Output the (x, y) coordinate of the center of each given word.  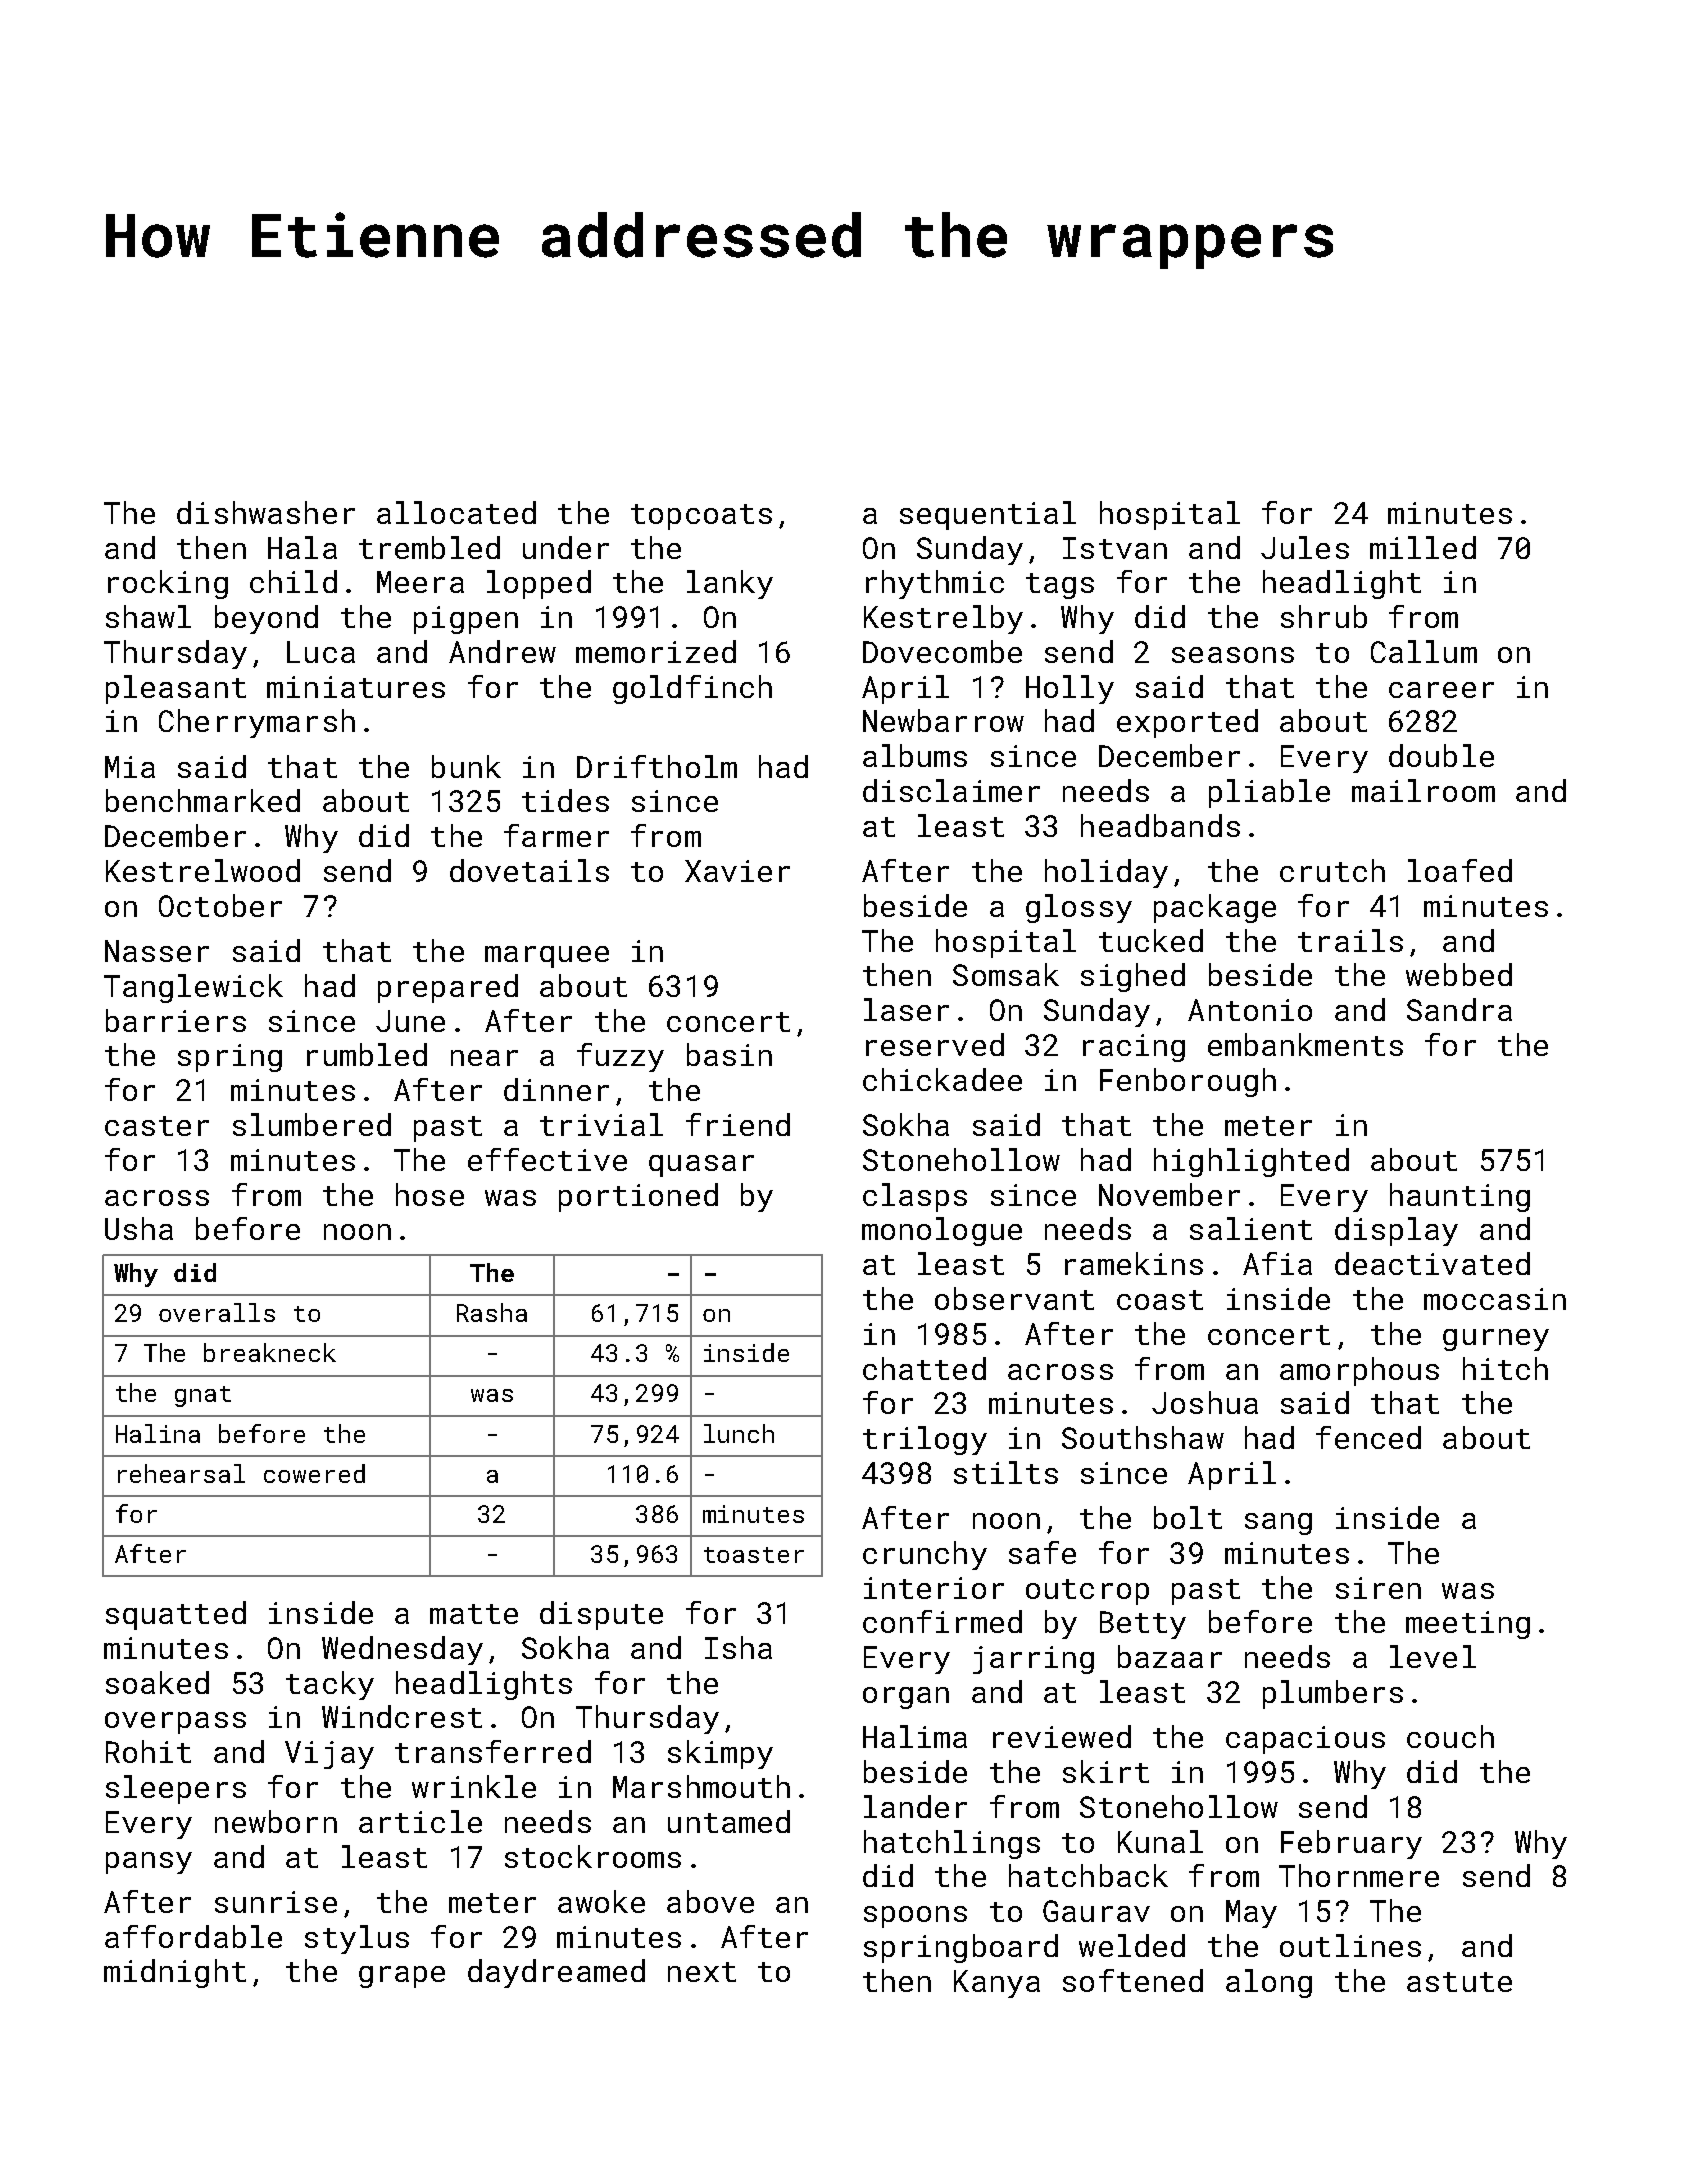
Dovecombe (942, 651)
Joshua (1205, 1402)
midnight (175, 1973)
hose (430, 1194)
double (1441, 755)
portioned (638, 1197)
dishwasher (266, 512)
